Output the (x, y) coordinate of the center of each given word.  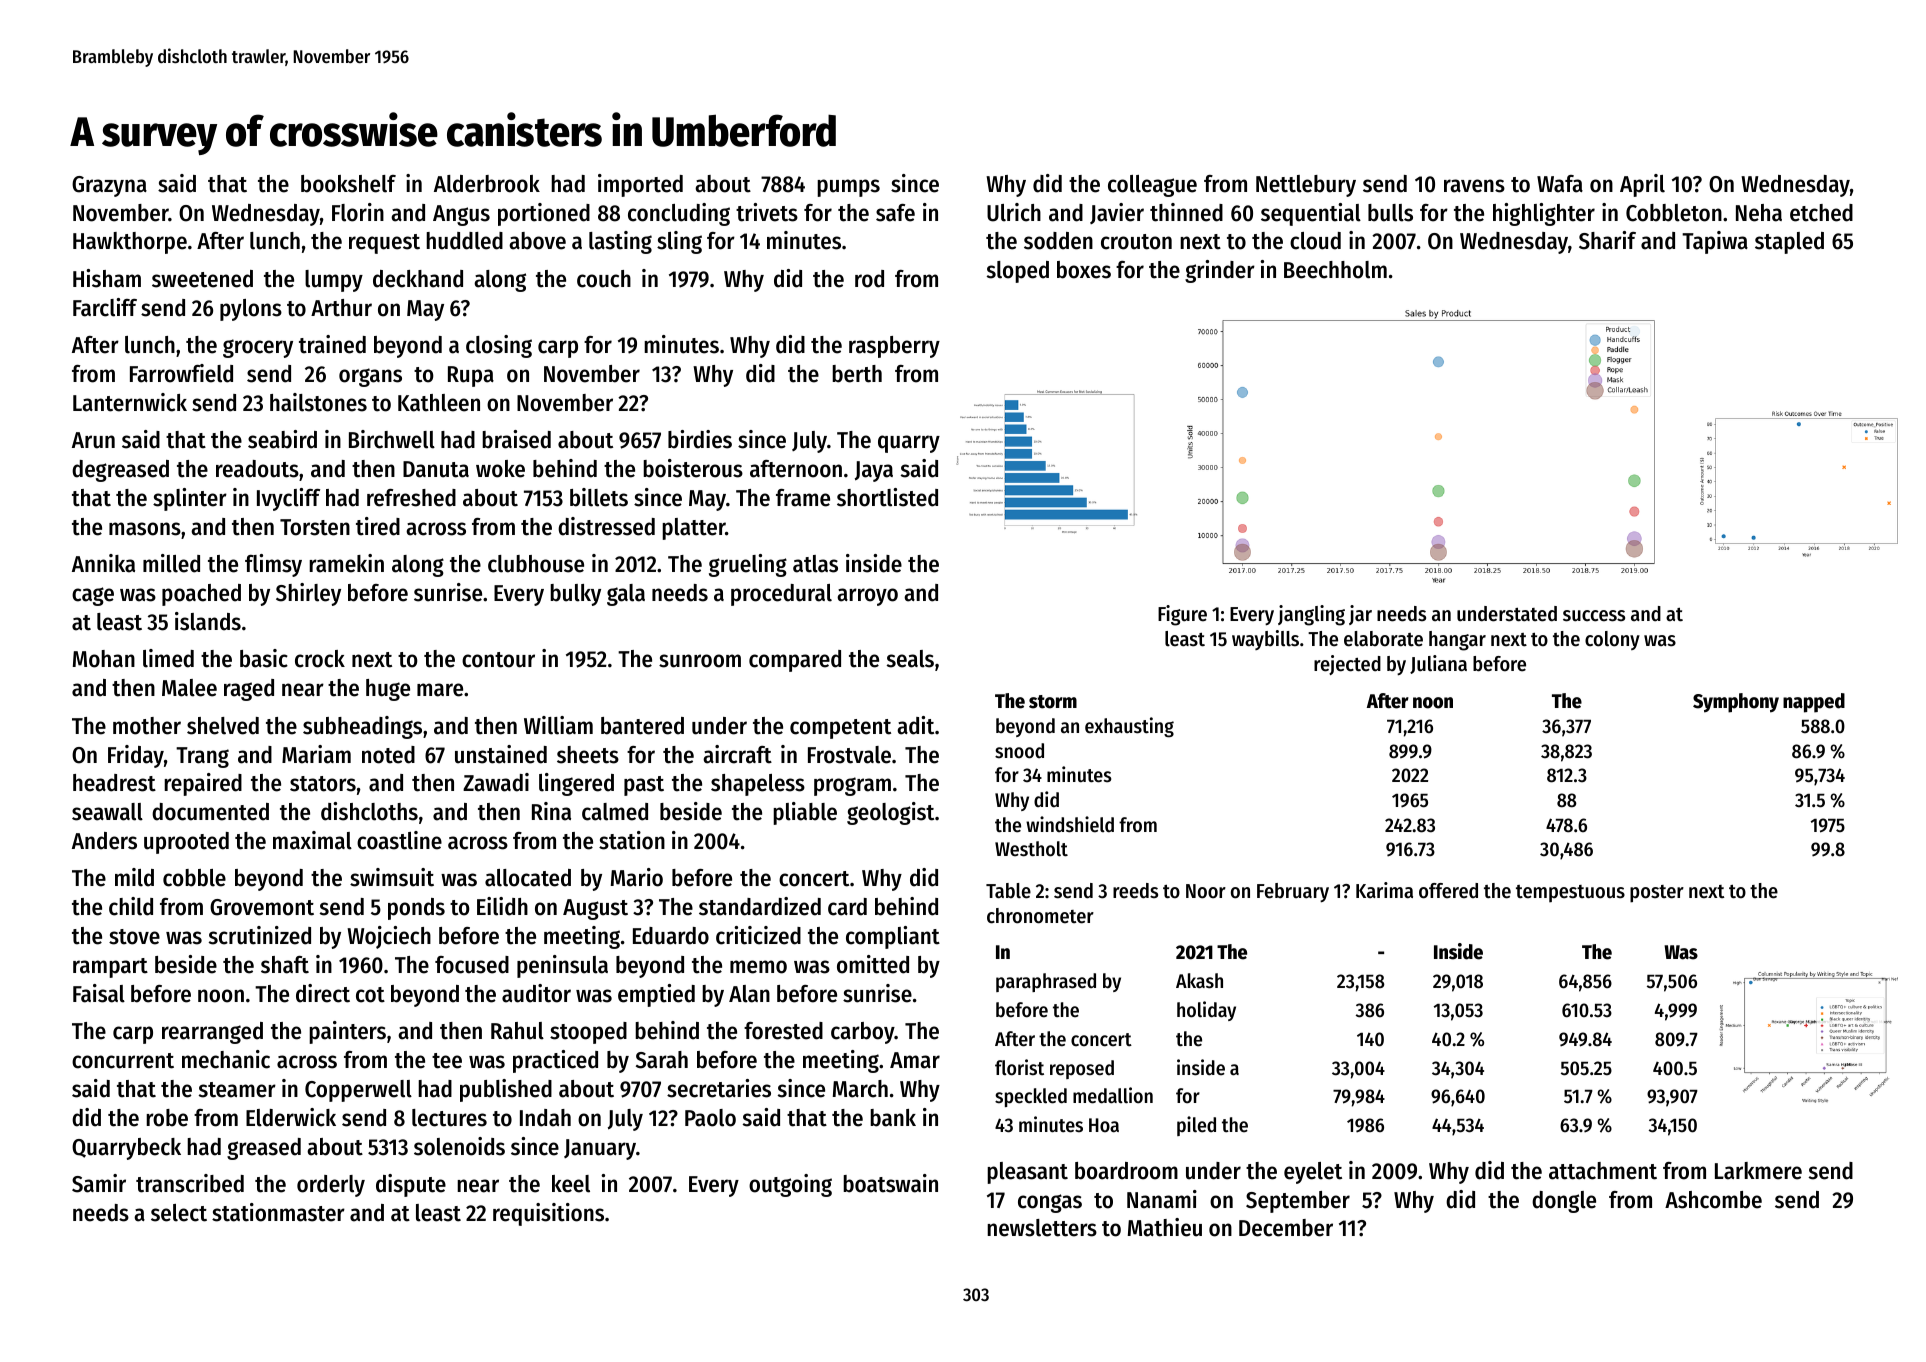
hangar (1457, 641)
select (179, 1213)
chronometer (1040, 916)
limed (168, 658)
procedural (781, 595)
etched (1821, 213)
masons (145, 529)
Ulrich (1014, 212)
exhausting (1129, 727)
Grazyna (109, 186)
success (1594, 616)
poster (1657, 894)
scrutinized (260, 935)
